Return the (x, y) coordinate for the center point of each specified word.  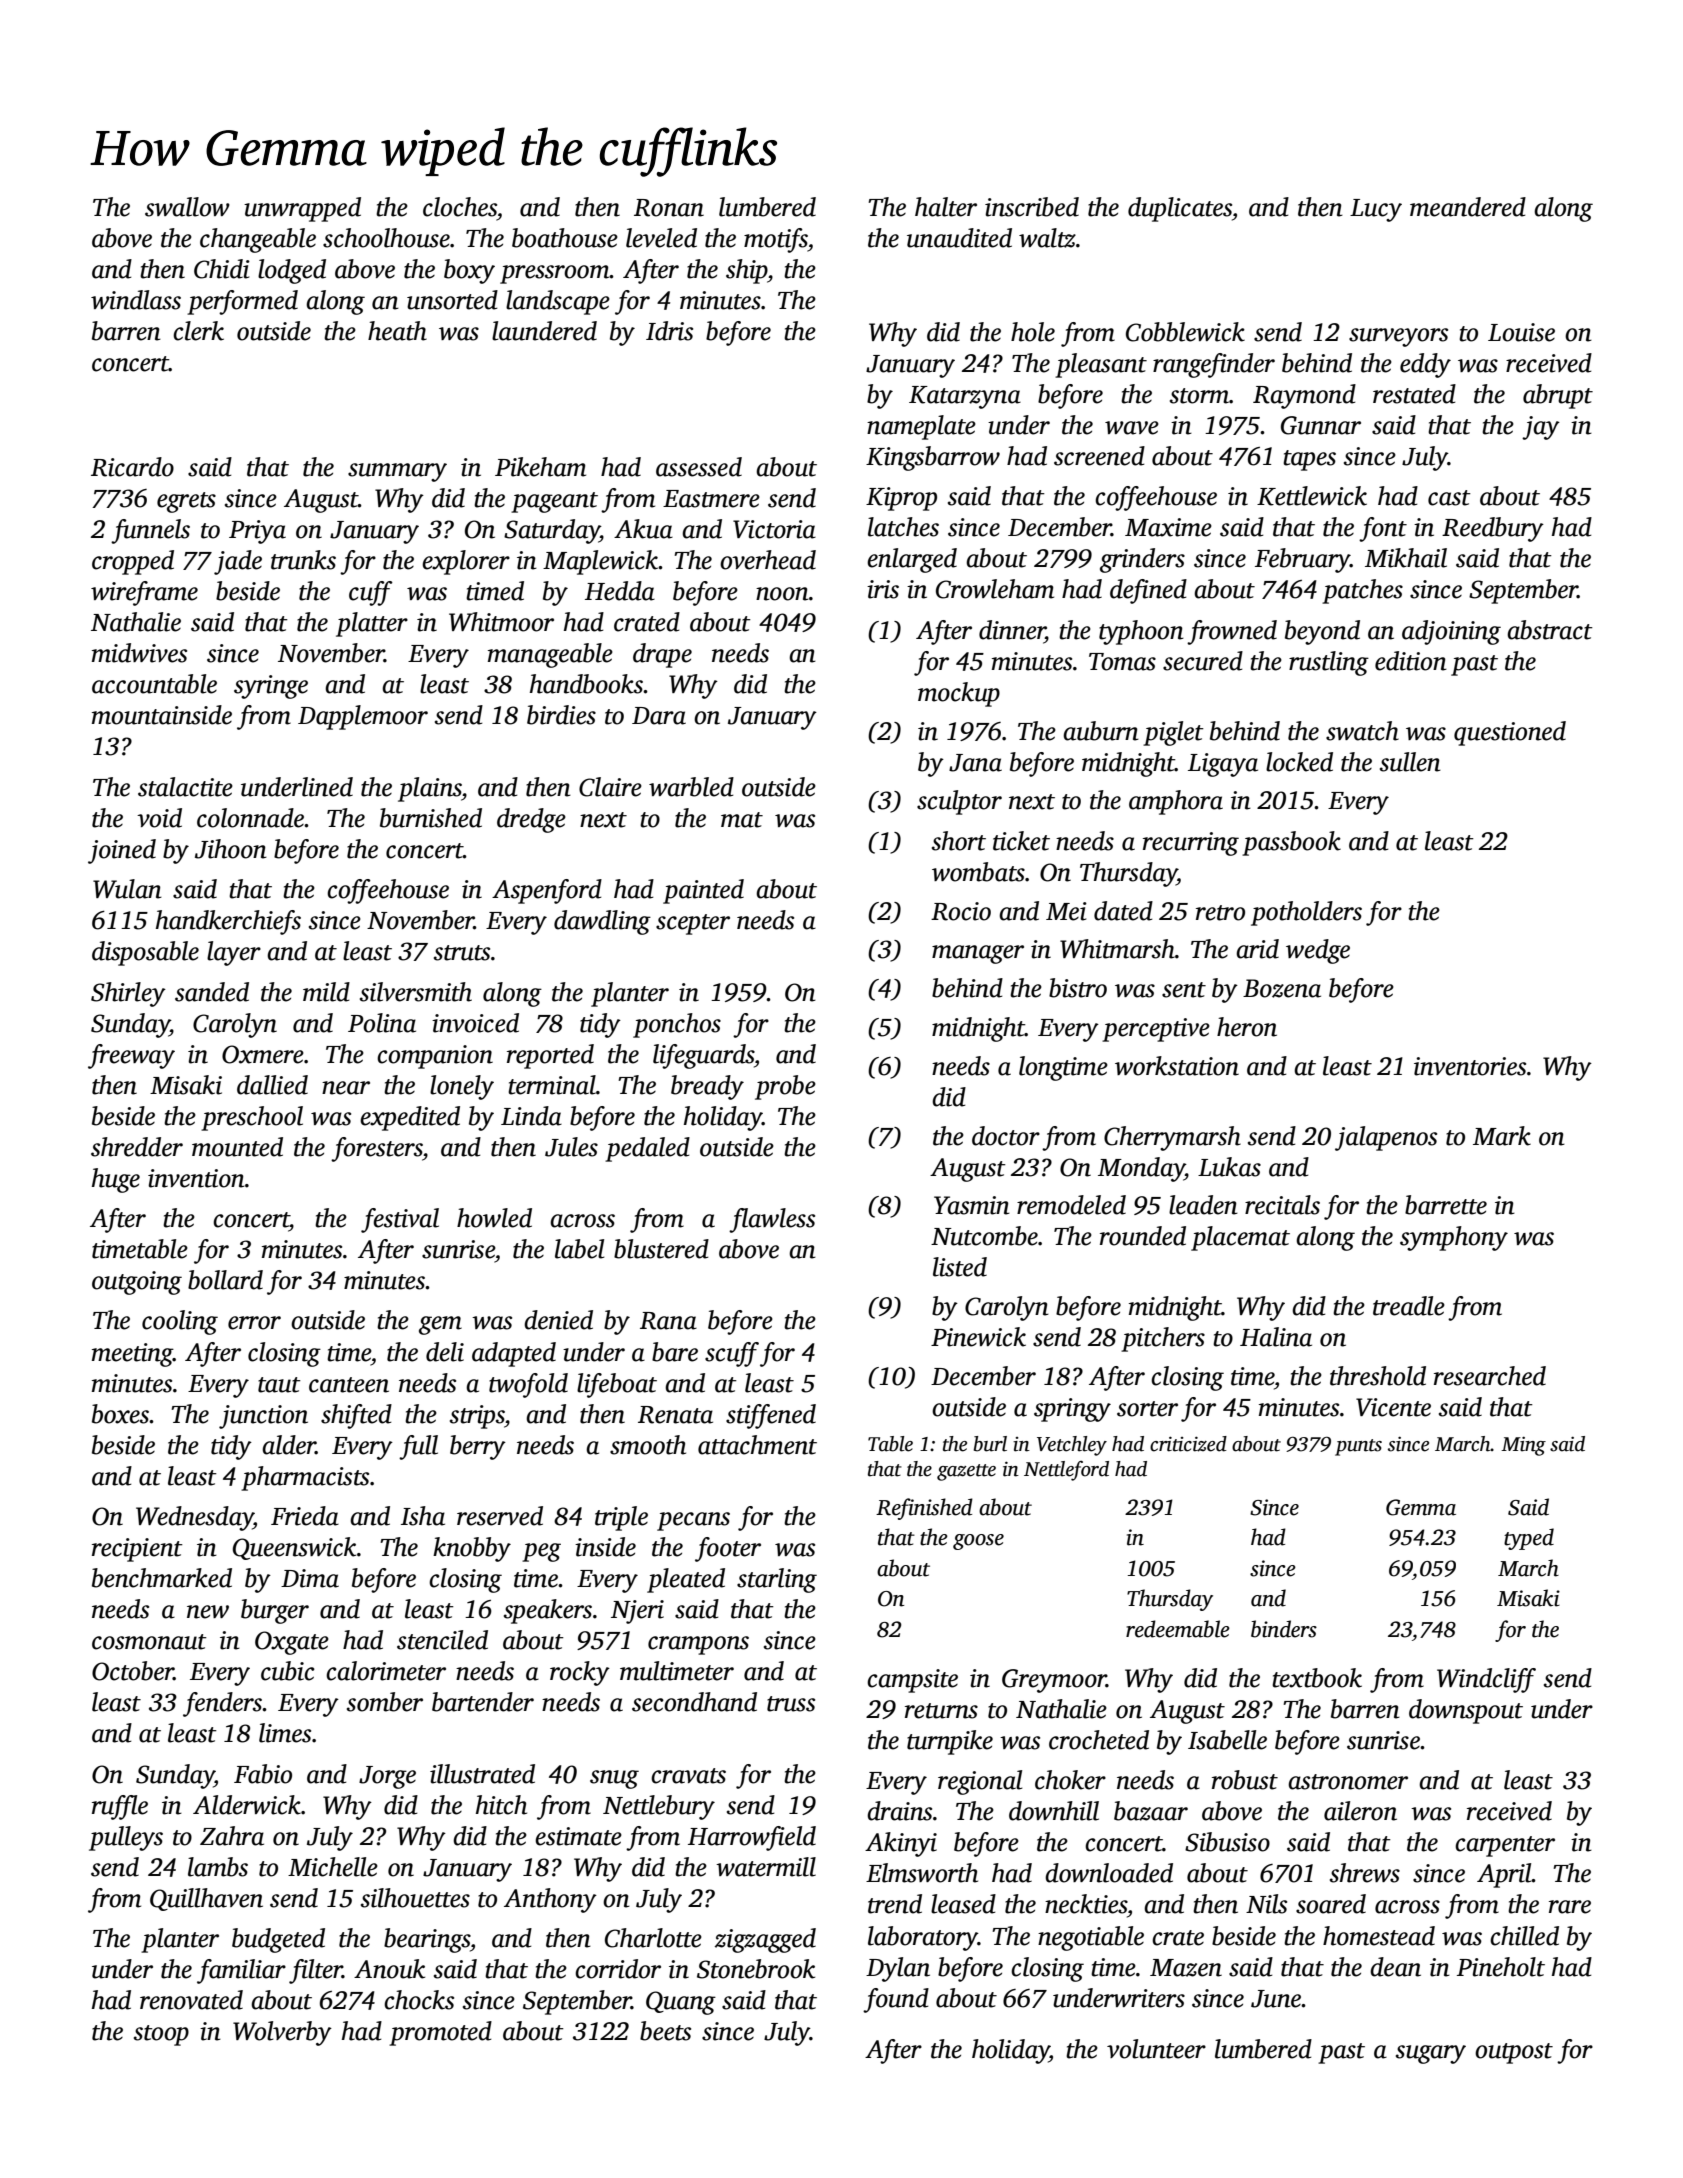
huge (116, 1180)
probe (785, 1087)
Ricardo (132, 467)
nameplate (921, 427)
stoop (161, 2035)
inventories (1470, 1066)
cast (1449, 498)
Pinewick (978, 1337)
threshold (1378, 1376)
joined (122, 851)
